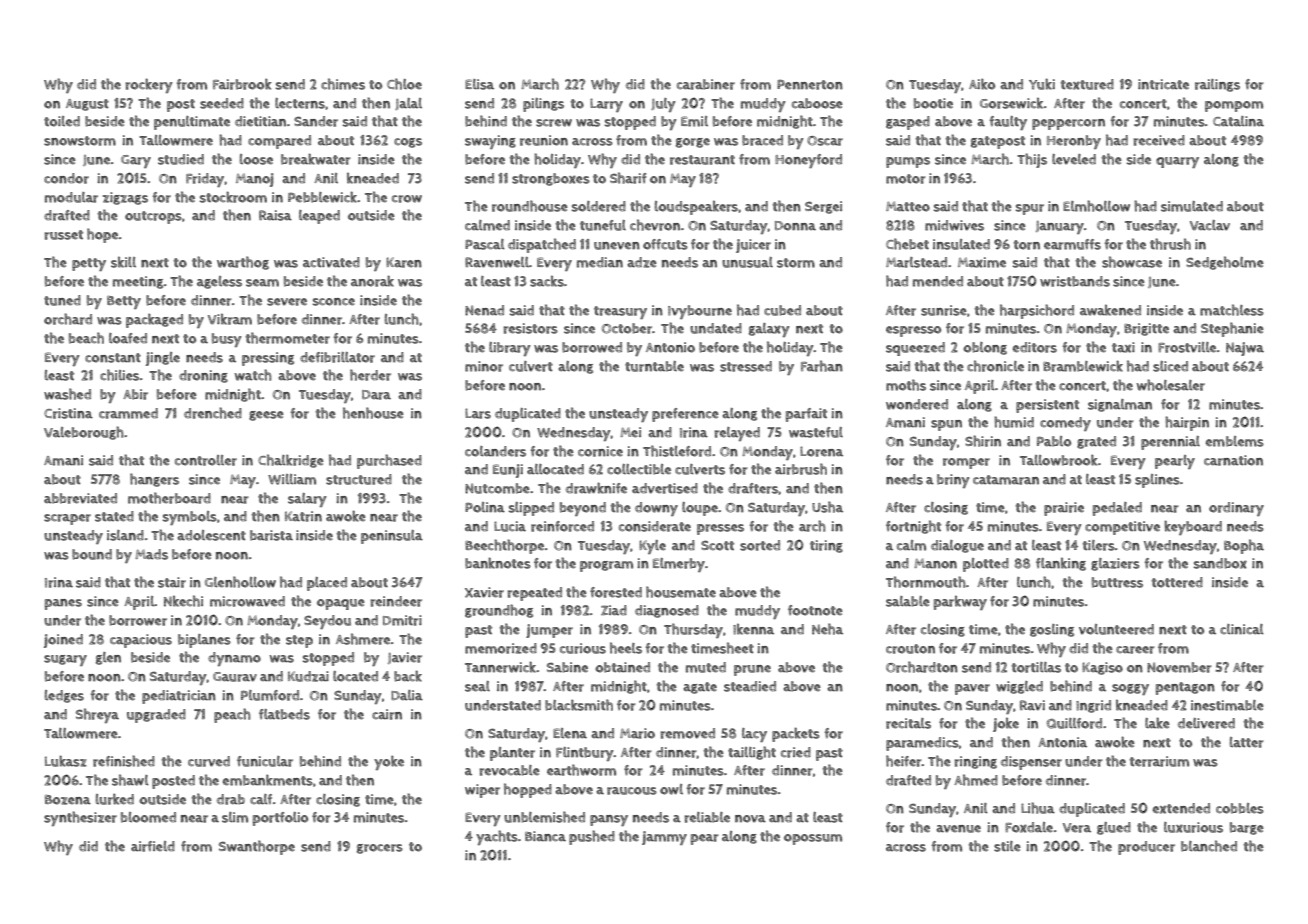 This screenshot has width=1308, height=924. What do you see at coordinates (983, 441) in the screenshot?
I see `Shirin` at bounding box center [983, 441].
